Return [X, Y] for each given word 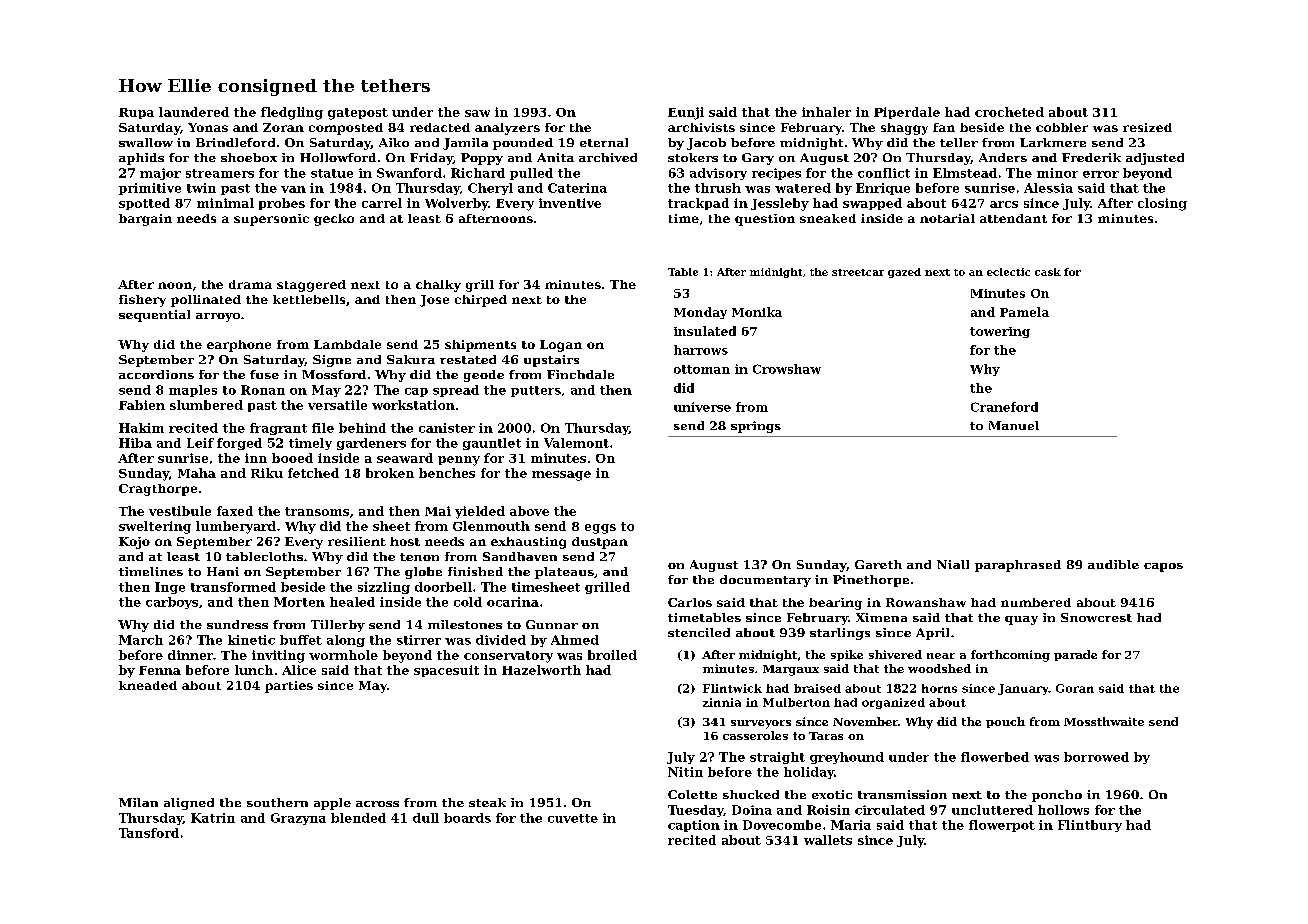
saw [477, 113]
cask [1048, 272]
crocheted [1009, 112]
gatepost [358, 114]
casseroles [755, 735]
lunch [254, 670]
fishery [142, 301]
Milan [138, 802]
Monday [700, 313]
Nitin [685, 772]
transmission [902, 794]
